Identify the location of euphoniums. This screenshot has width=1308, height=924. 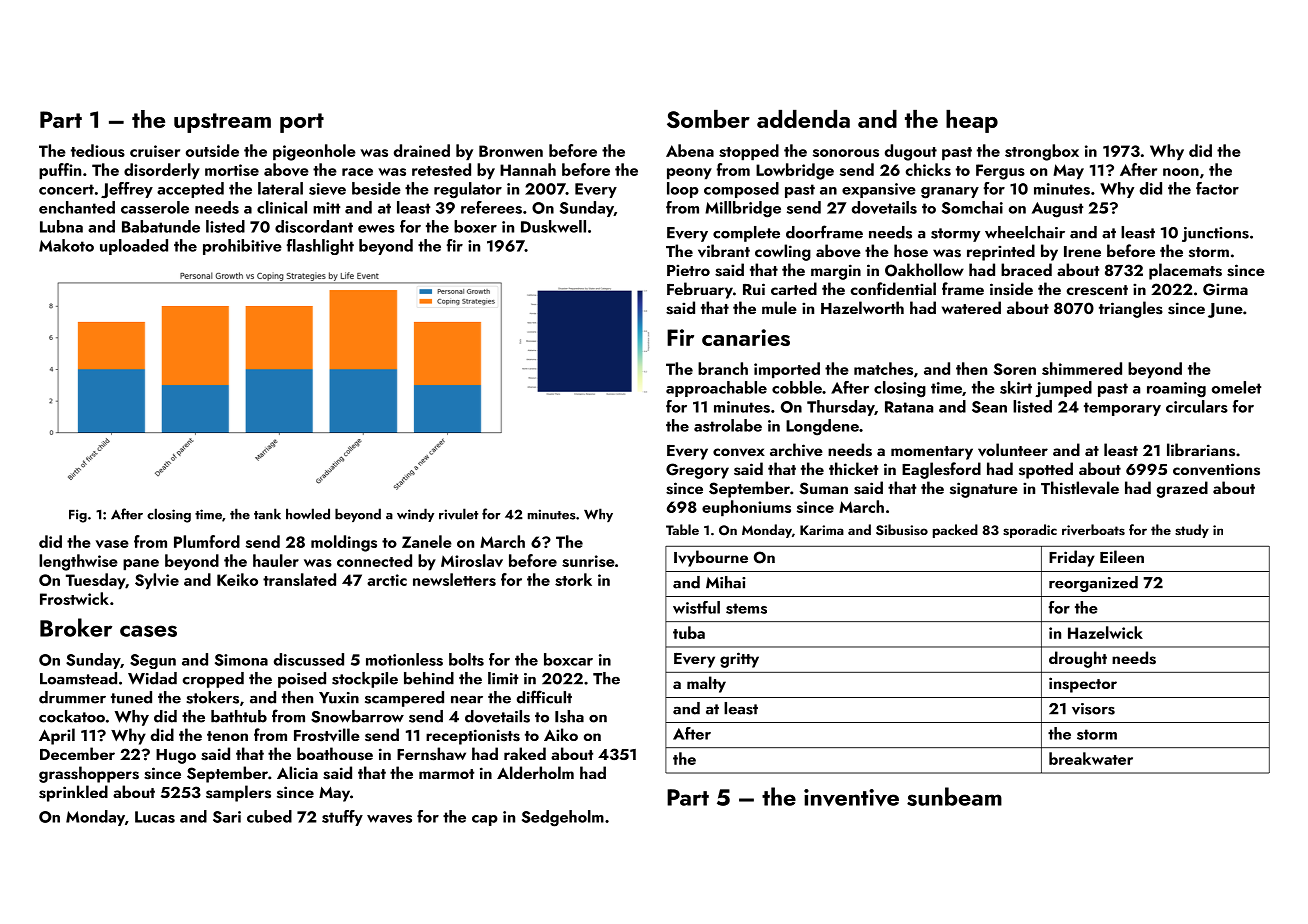
(746, 508).
